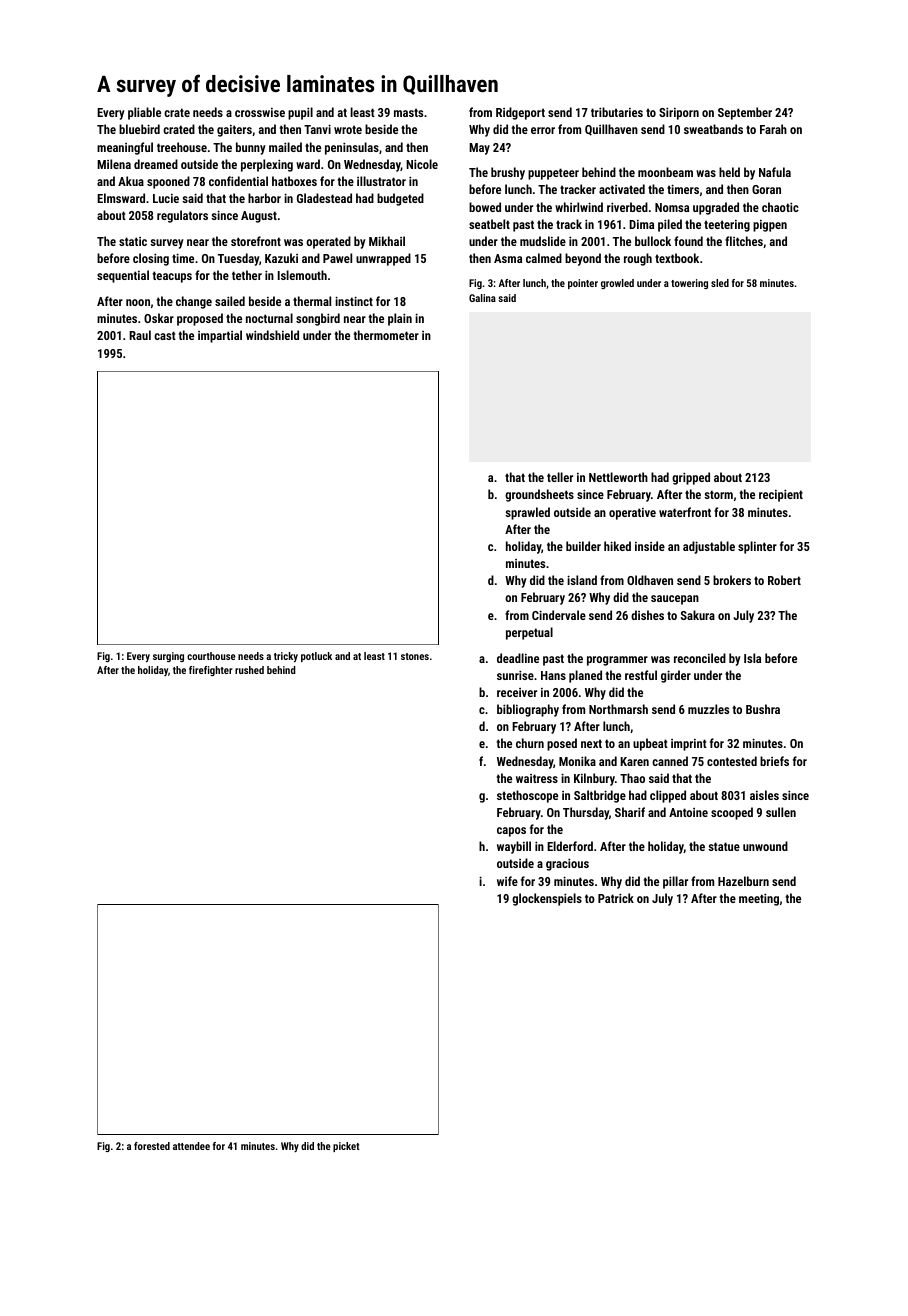 The image size is (908, 1316). I want to click on masts, so click(408, 112).
